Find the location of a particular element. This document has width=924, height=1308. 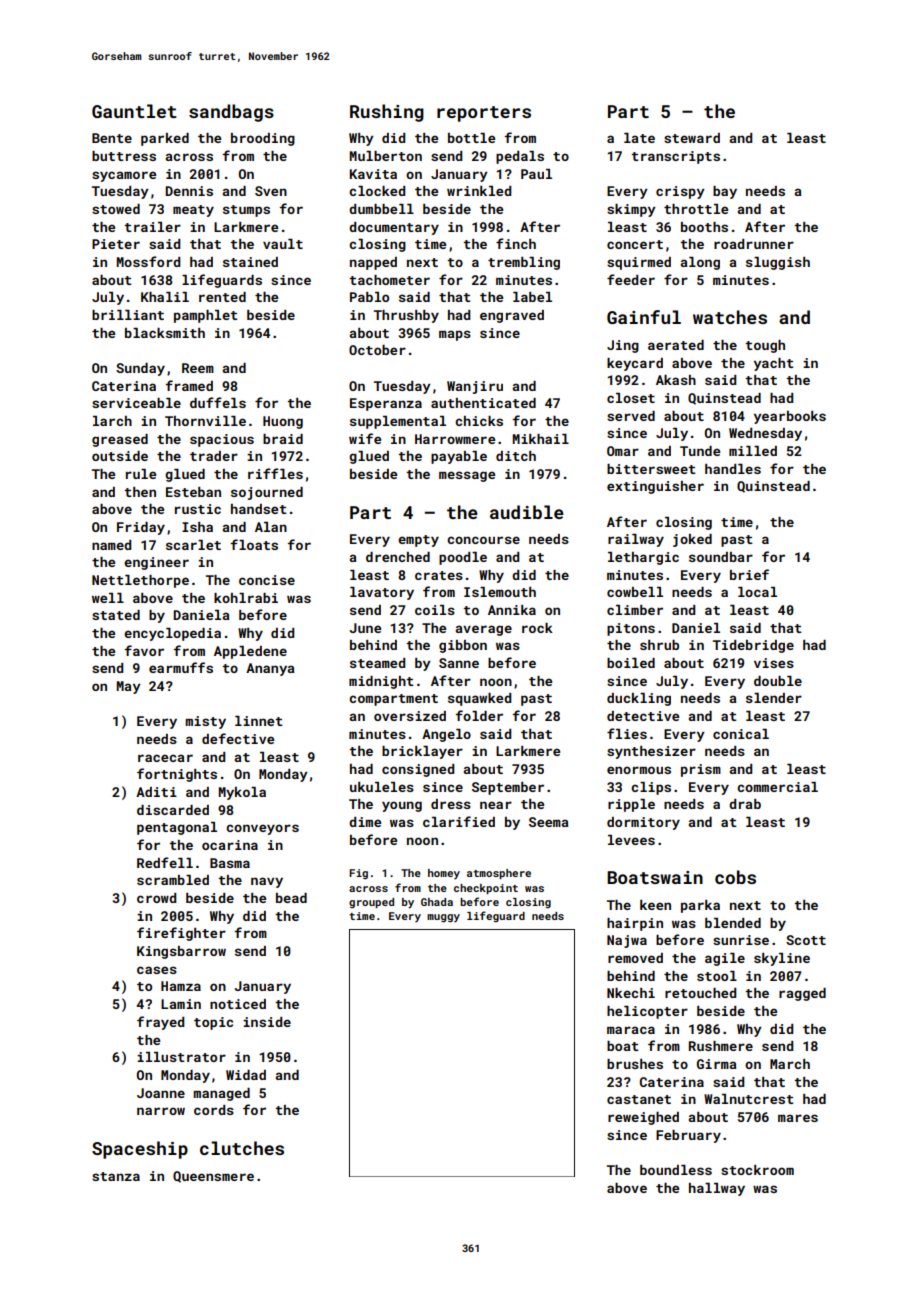

Rushing is located at coordinates (387, 113).
